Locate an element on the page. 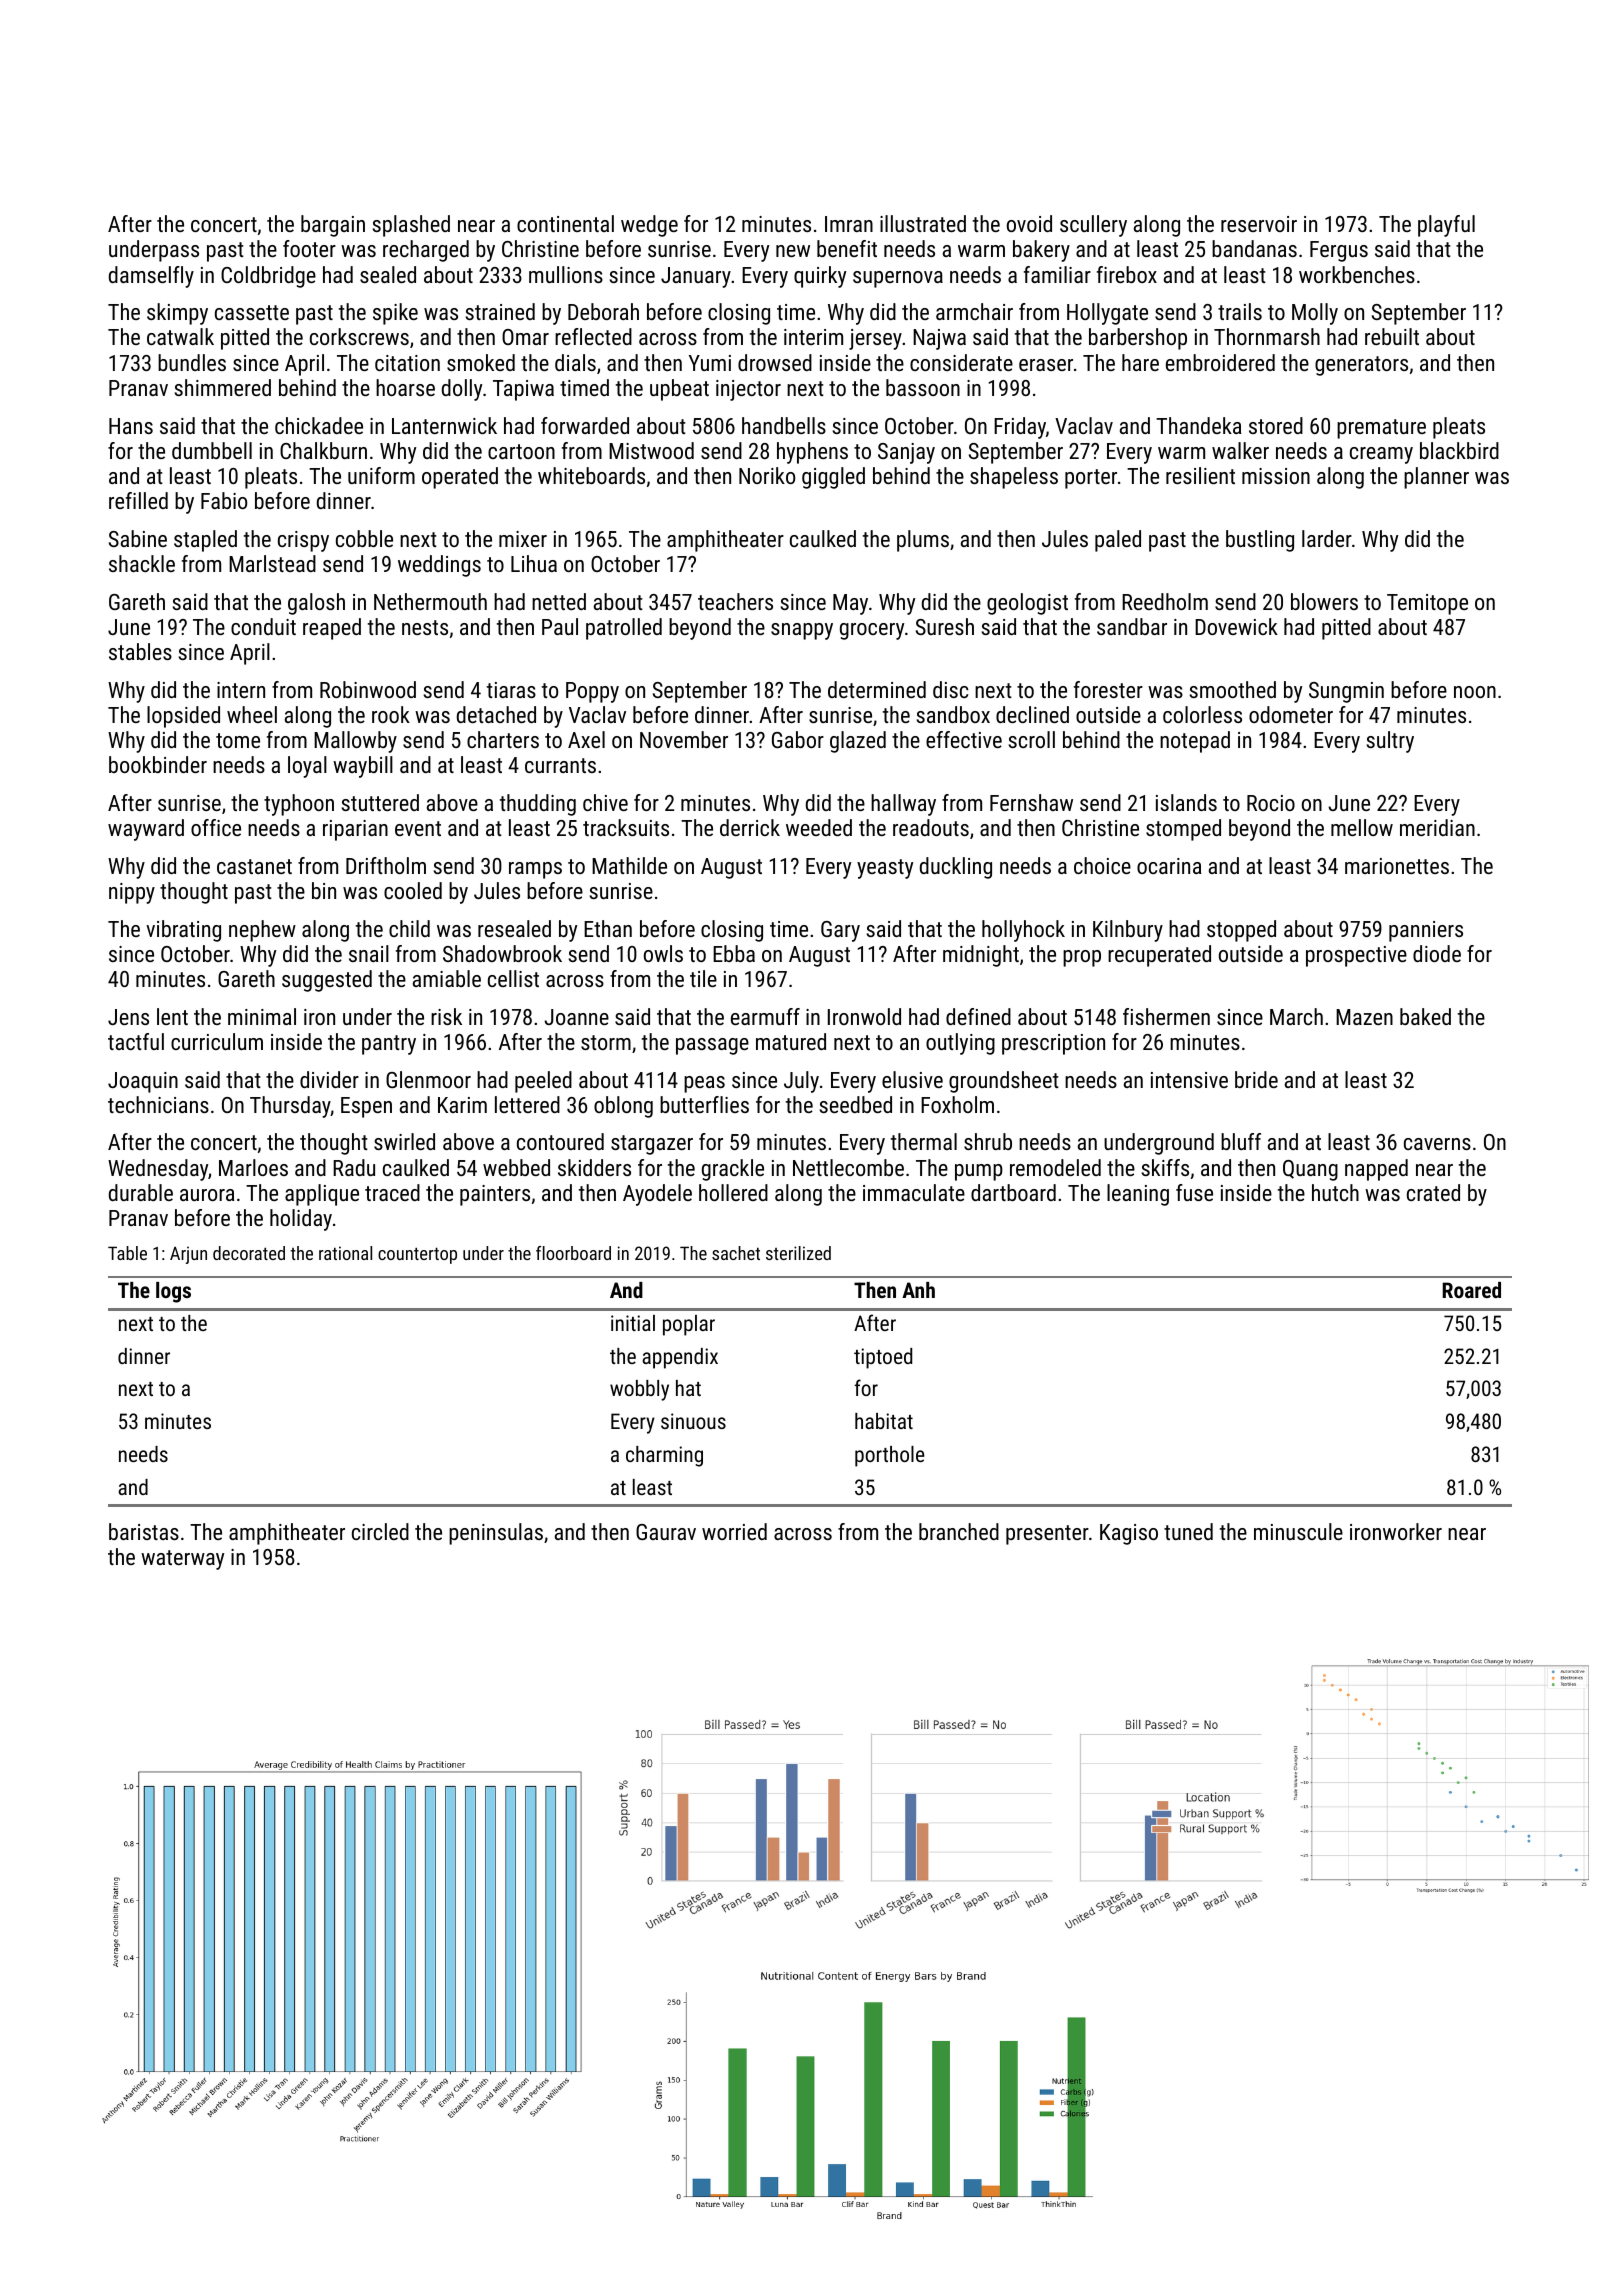 The height and width of the document is (2292, 1620). bassoon is located at coordinates (923, 387).
